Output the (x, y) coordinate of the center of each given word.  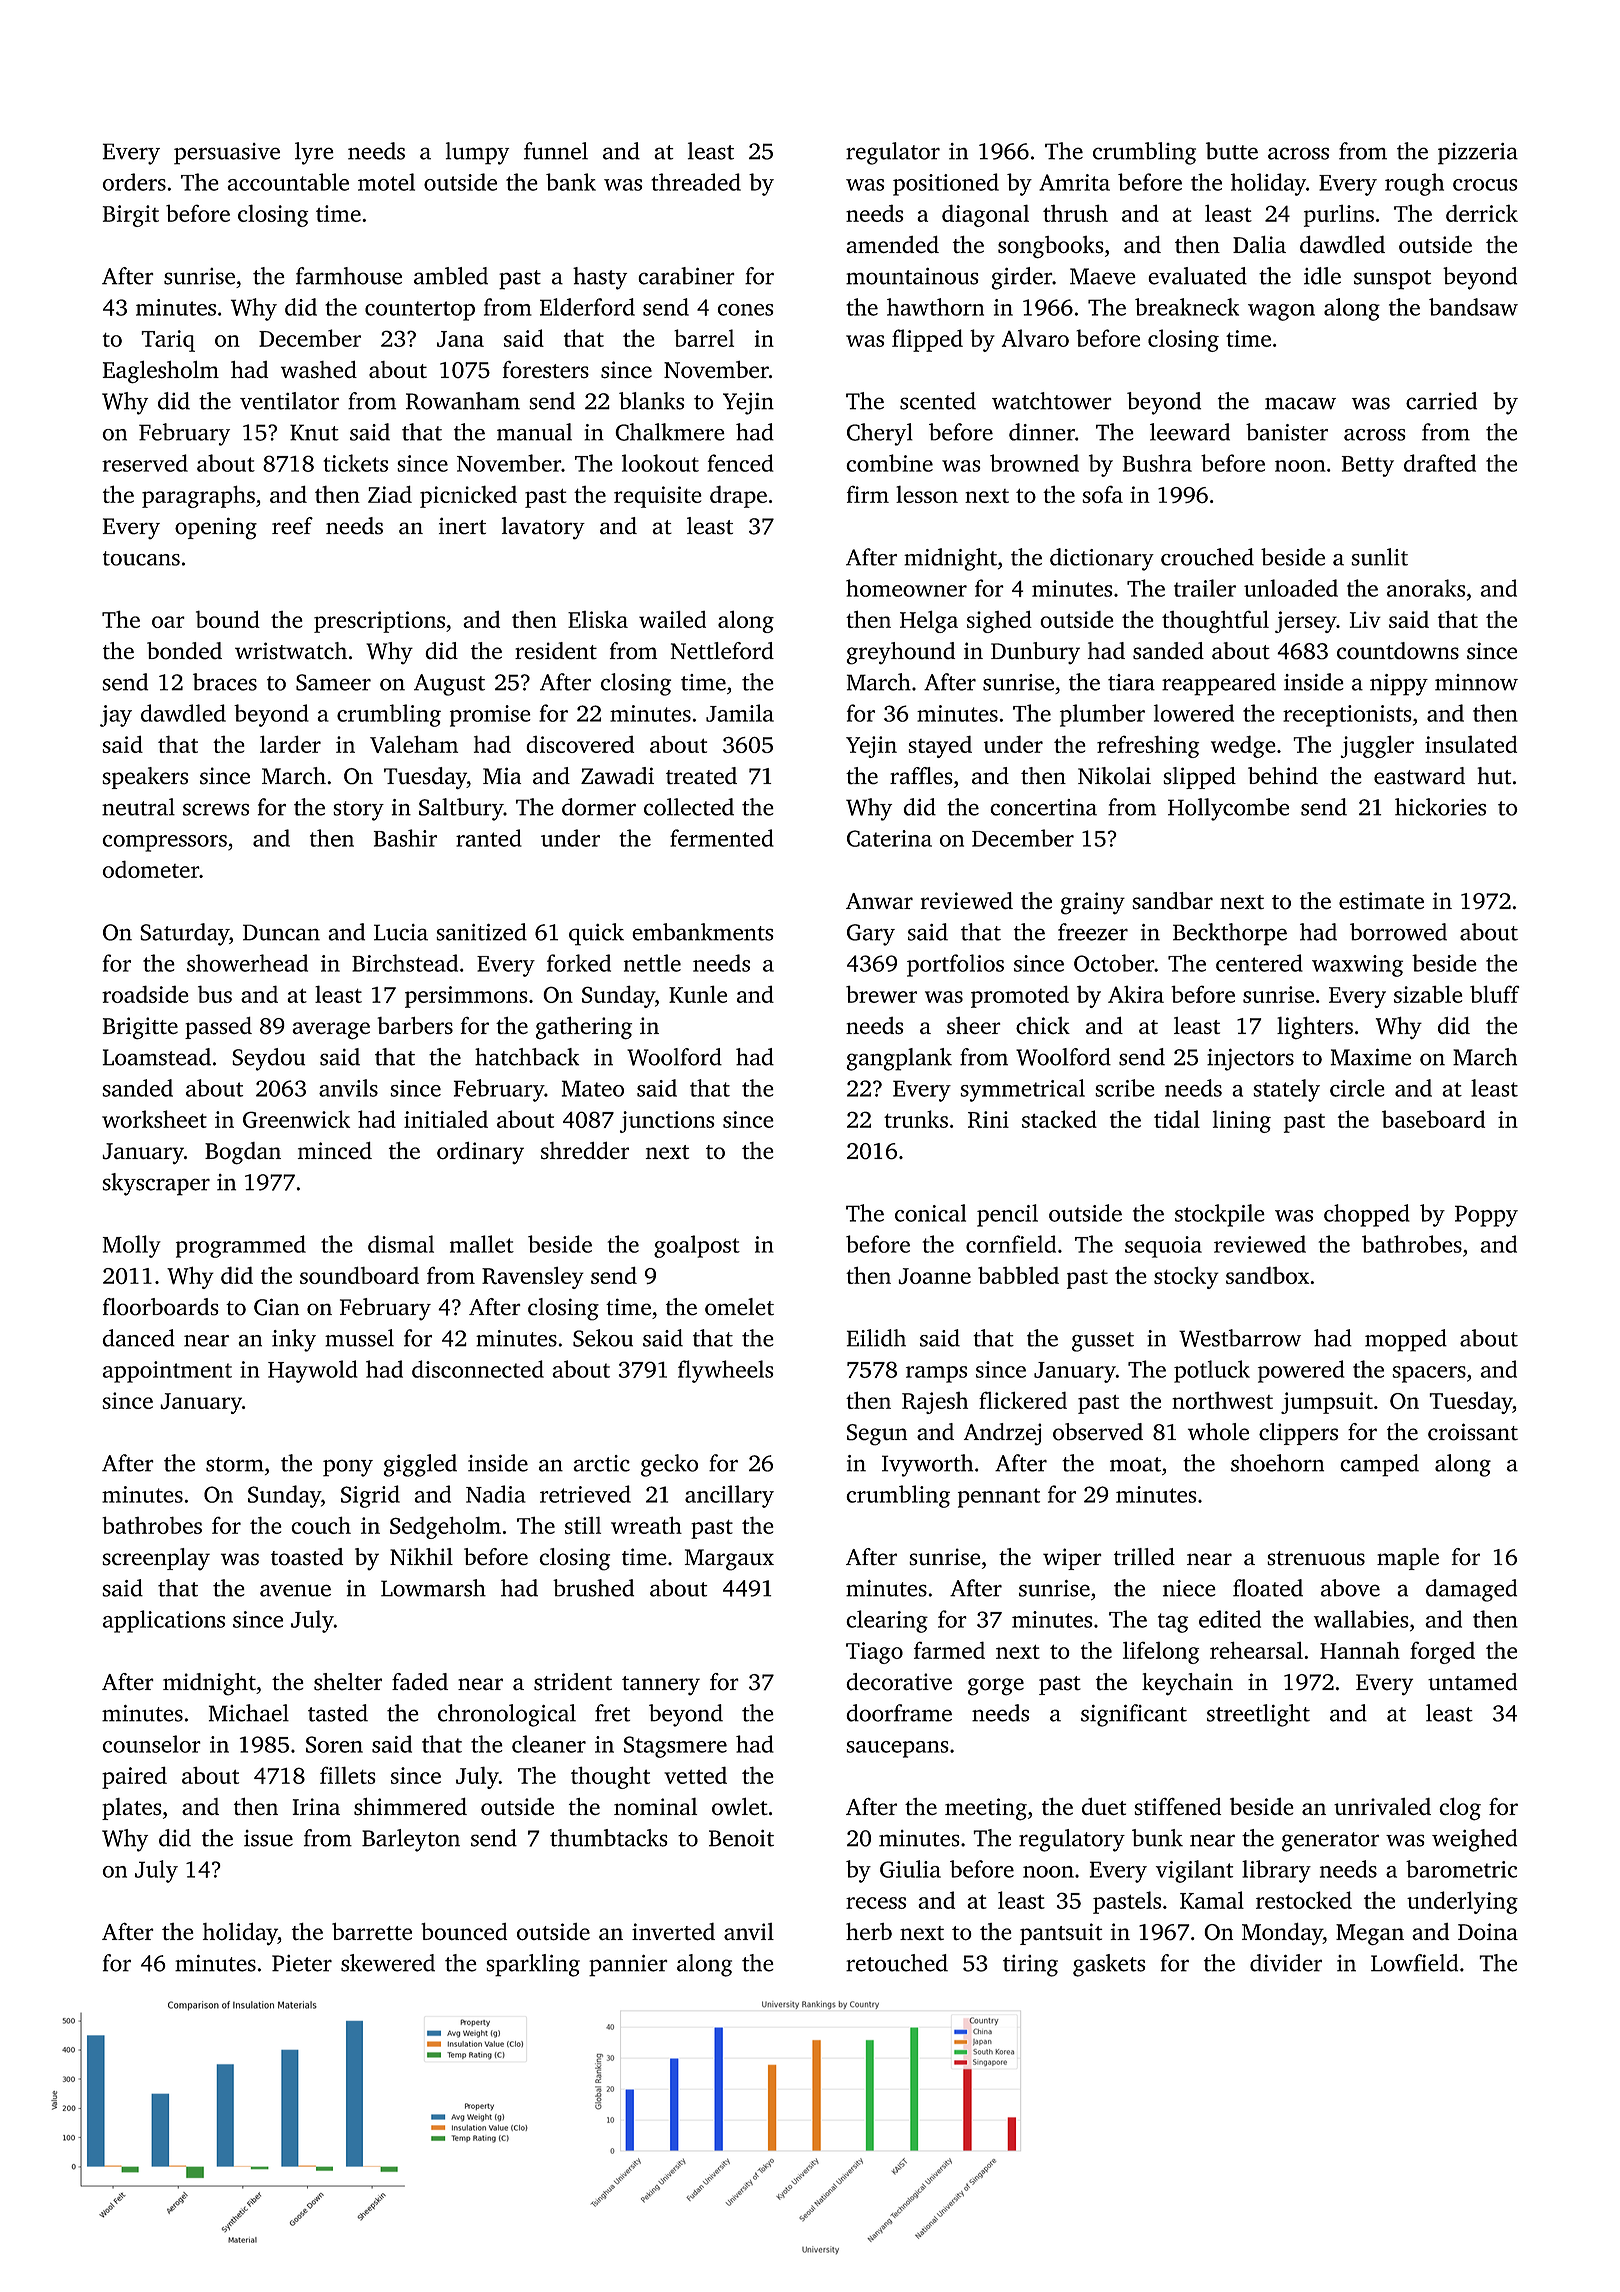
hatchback (527, 1057)
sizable (1428, 994)
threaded (696, 182)
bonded (184, 651)
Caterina (889, 838)
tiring (1030, 1966)
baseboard (1433, 1119)
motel (386, 182)
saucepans (897, 1749)
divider (1286, 1963)
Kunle (698, 994)
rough (1414, 184)
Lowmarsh (433, 1588)
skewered (388, 1963)
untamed (1472, 1681)
